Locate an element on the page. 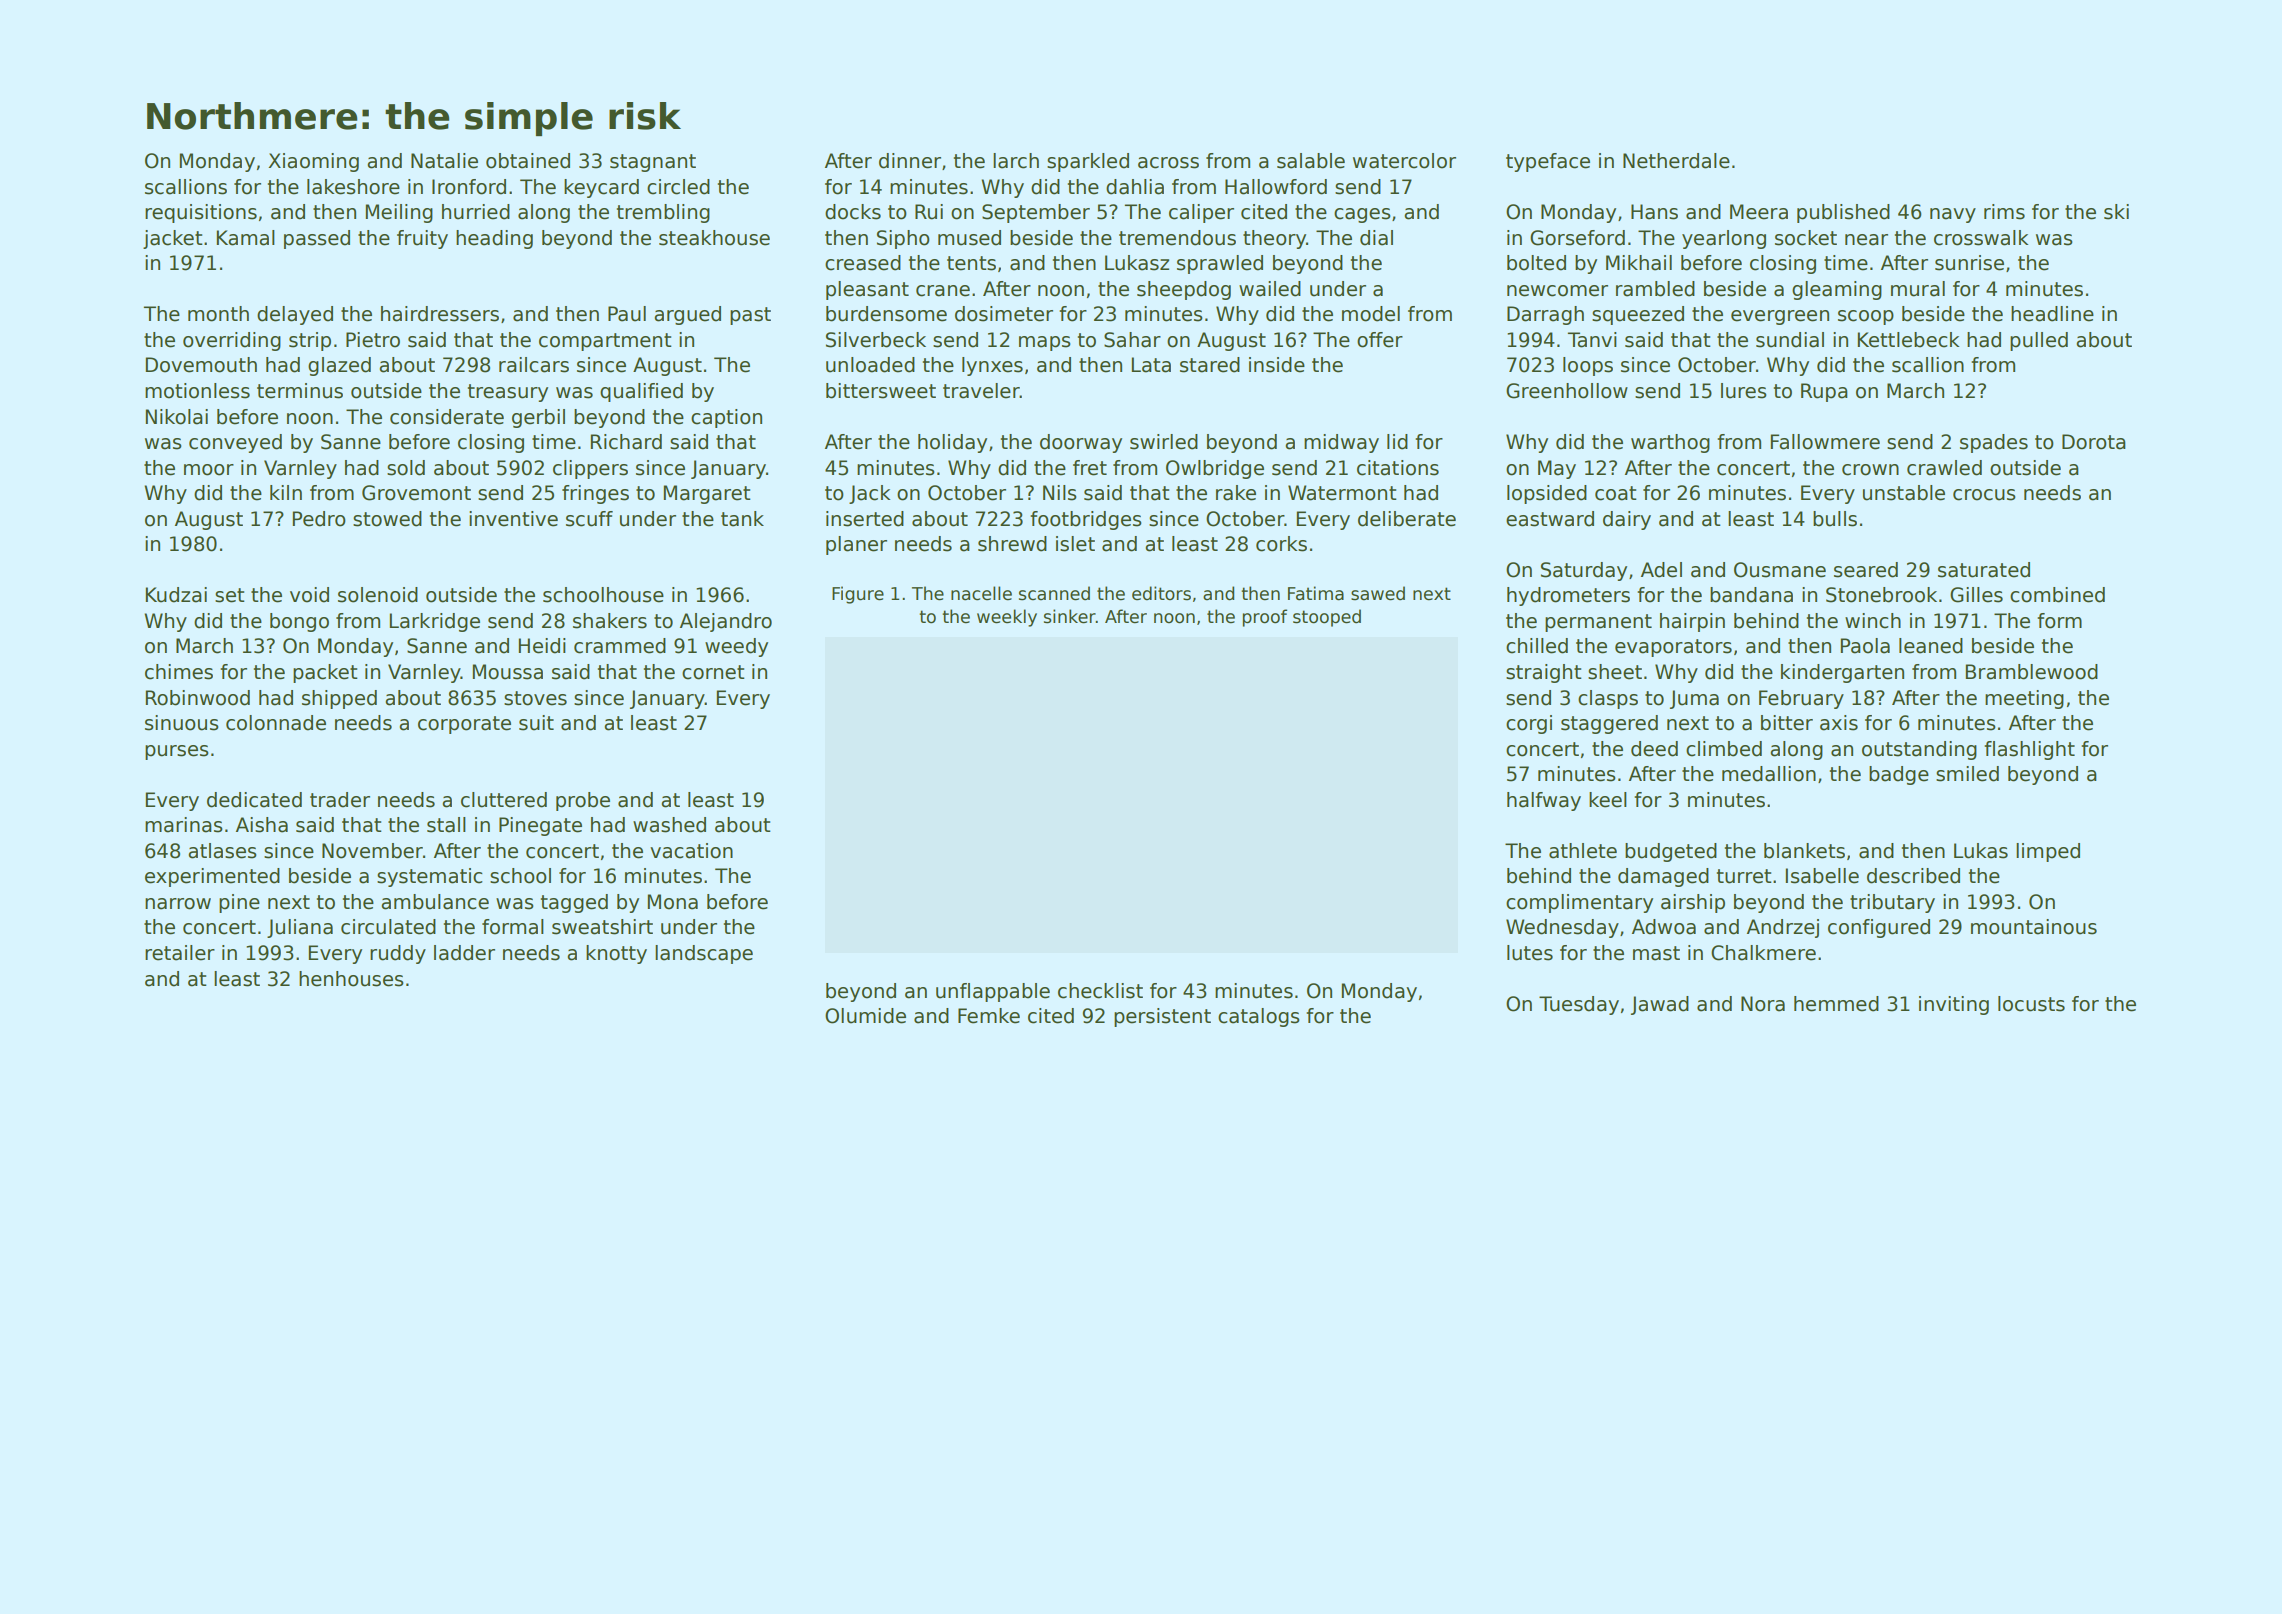 The image size is (2282, 1614). checklist is located at coordinates (1100, 991).
